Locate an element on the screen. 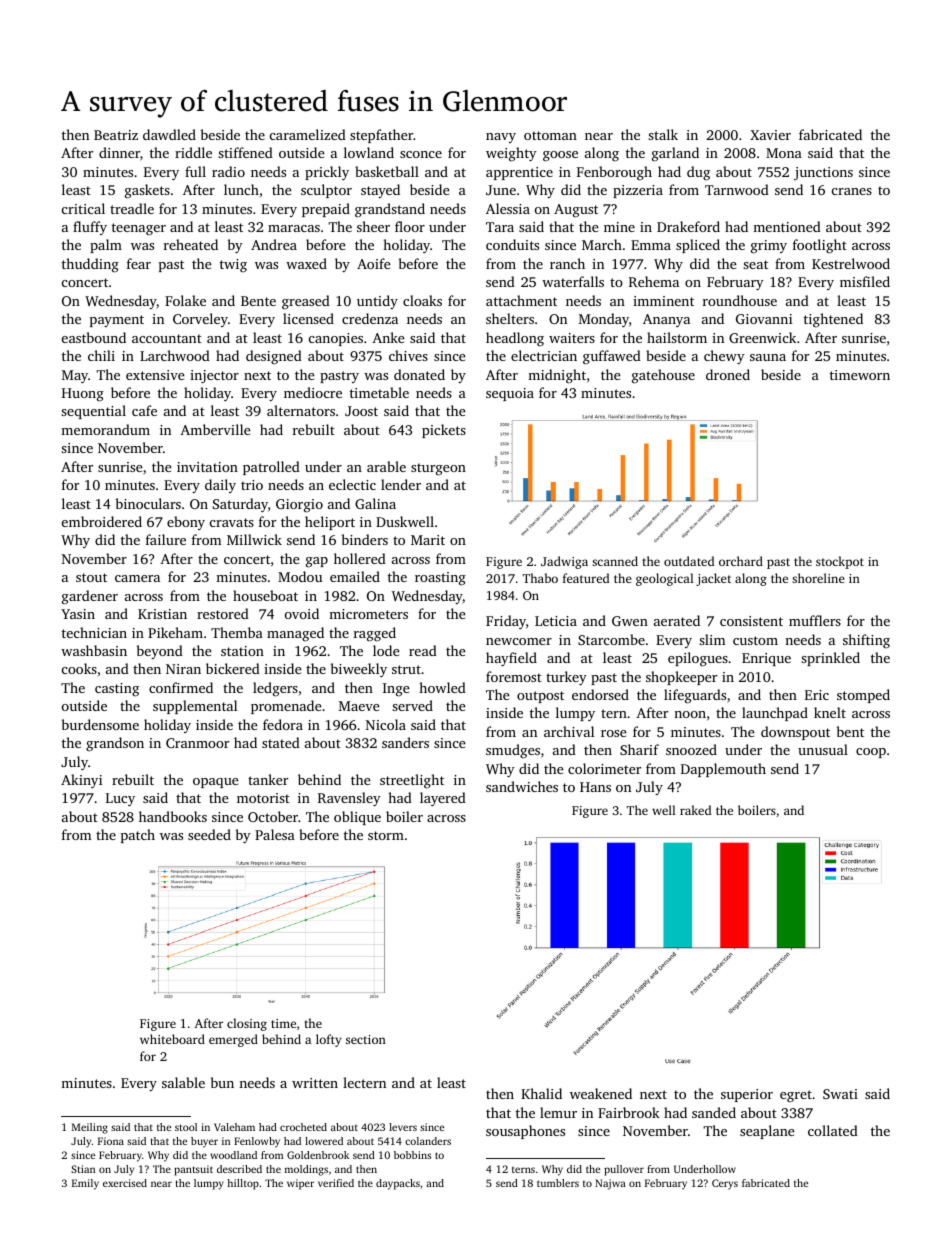 This screenshot has width=952, height=1233. Yasin is located at coordinates (78, 614).
